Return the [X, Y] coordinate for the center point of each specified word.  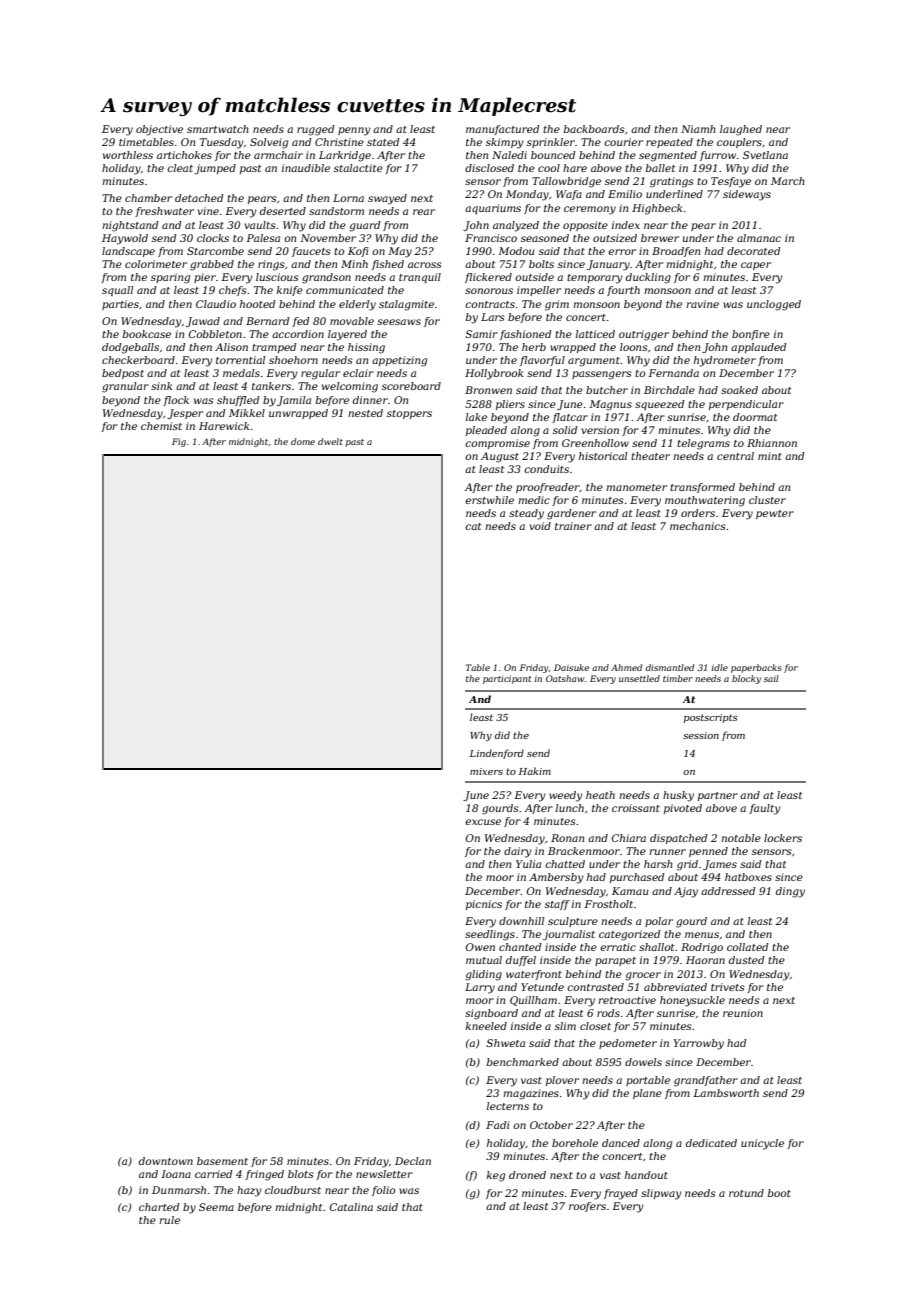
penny [354, 131]
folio [383, 1191]
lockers [783, 838]
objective [159, 130]
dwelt [330, 441]
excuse [483, 822]
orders [698, 513]
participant [507, 679]
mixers [486, 771]
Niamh [698, 129]
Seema [216, 1207]
